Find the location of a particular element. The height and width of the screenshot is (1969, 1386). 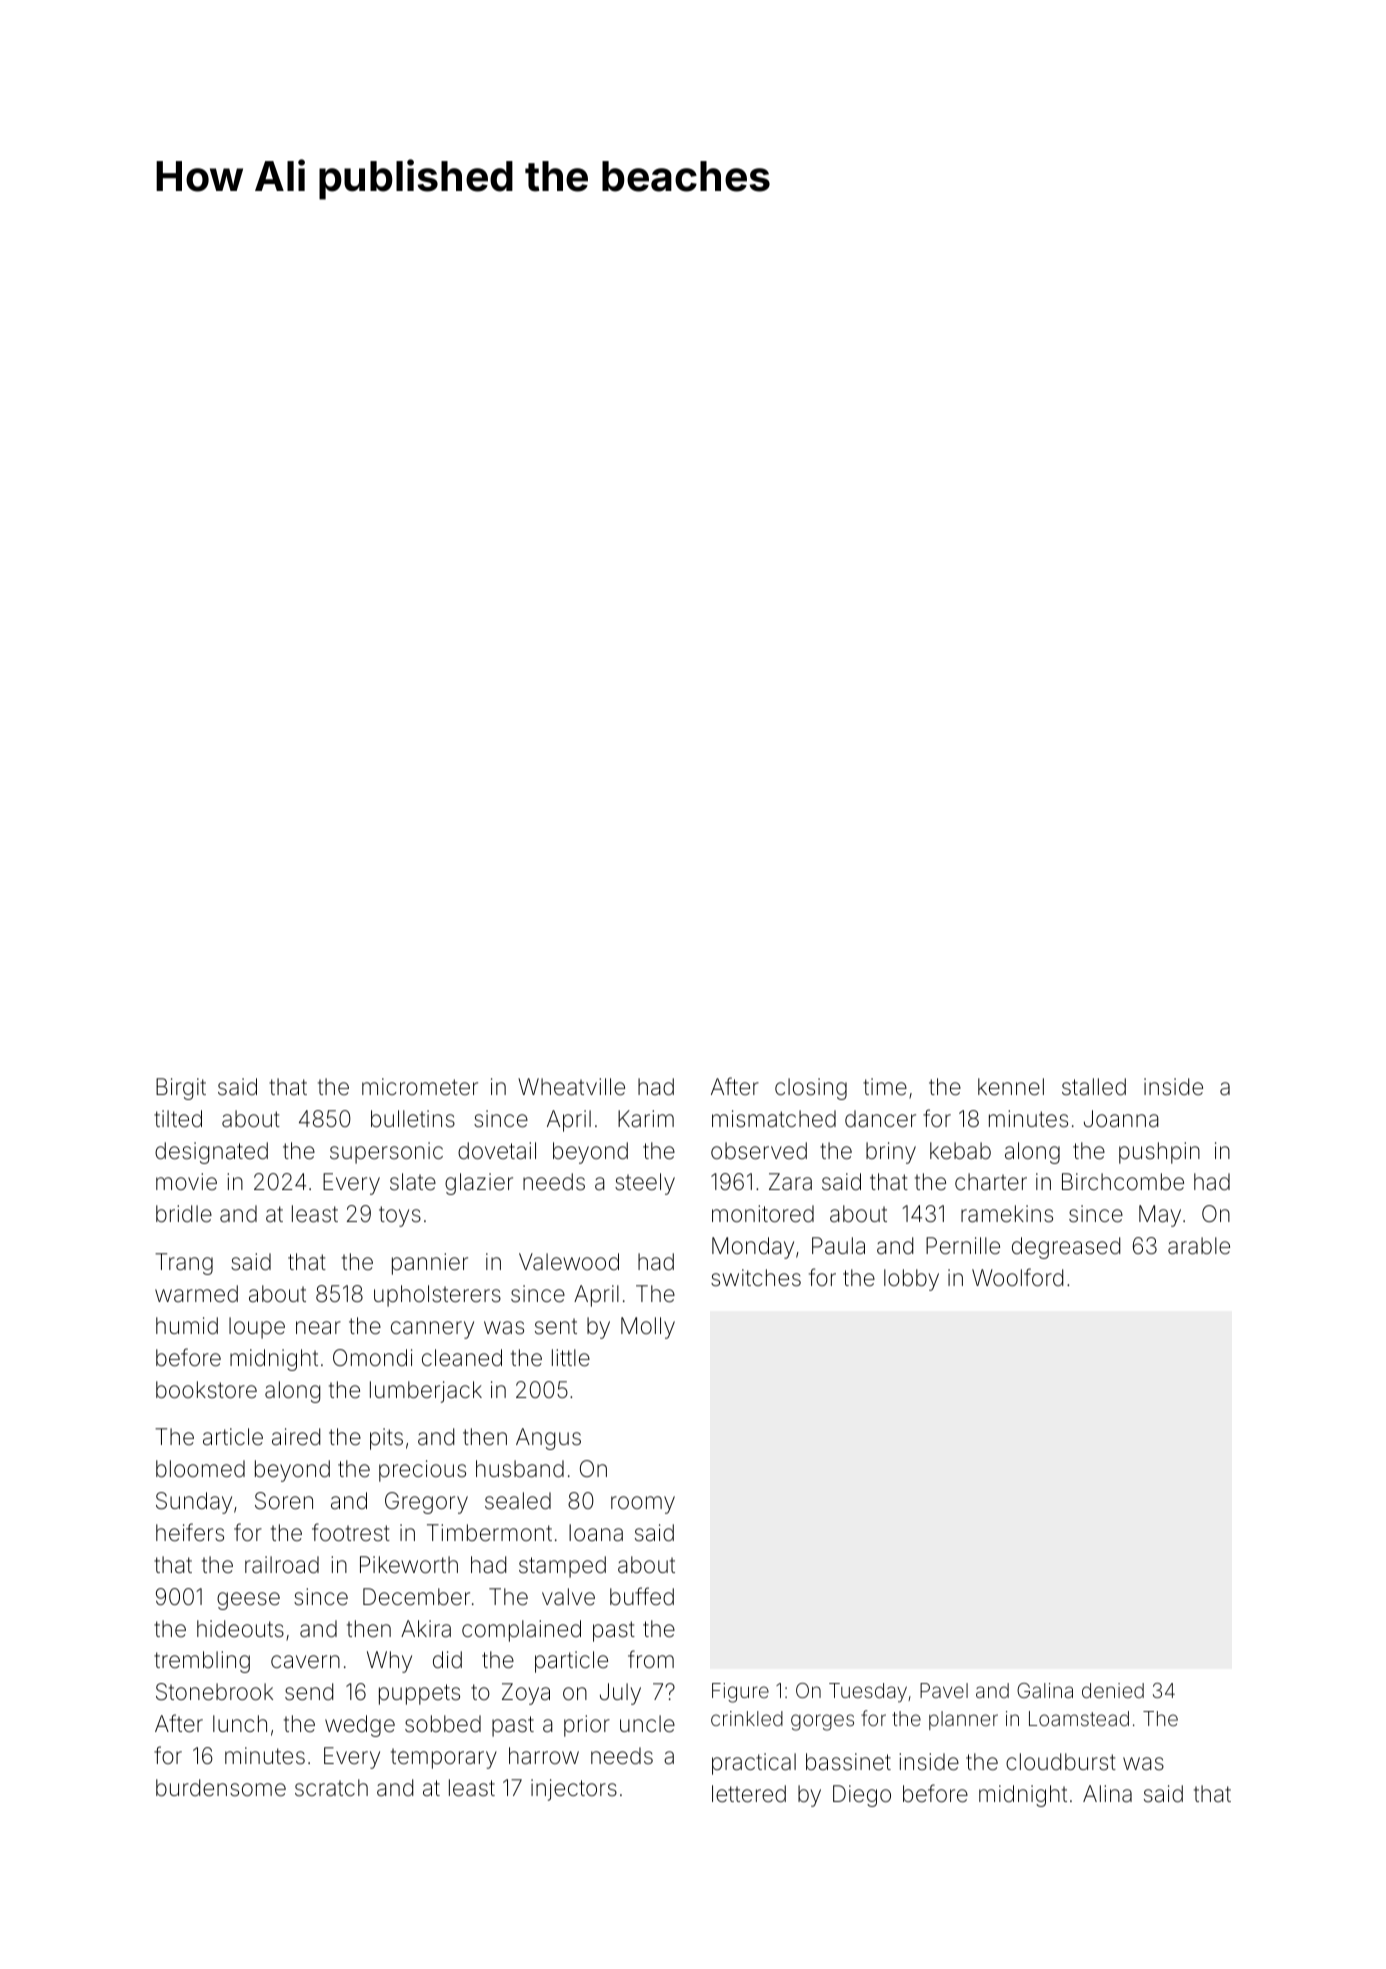

micrometer is located at coordinates (420, 1087).
